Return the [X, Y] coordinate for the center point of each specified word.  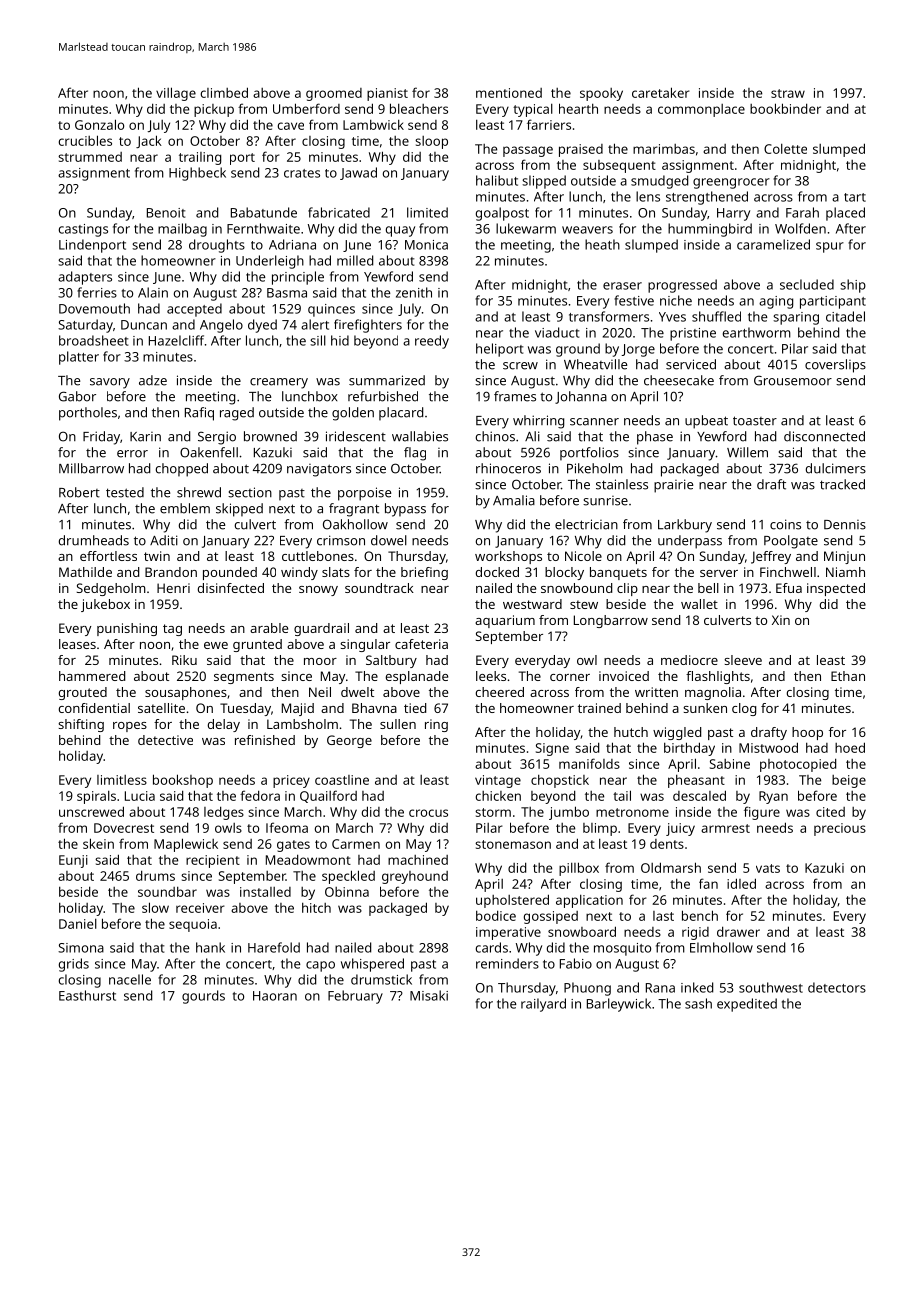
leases [77, 644]
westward [532, 604]
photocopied [798, 765]
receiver [200, 908]
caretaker [661, 92]
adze [153, 380]
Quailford [328, 796]
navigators [319, 470]
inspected [836, 589]
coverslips [835, 366]
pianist [387, 94]
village [176, 94]
